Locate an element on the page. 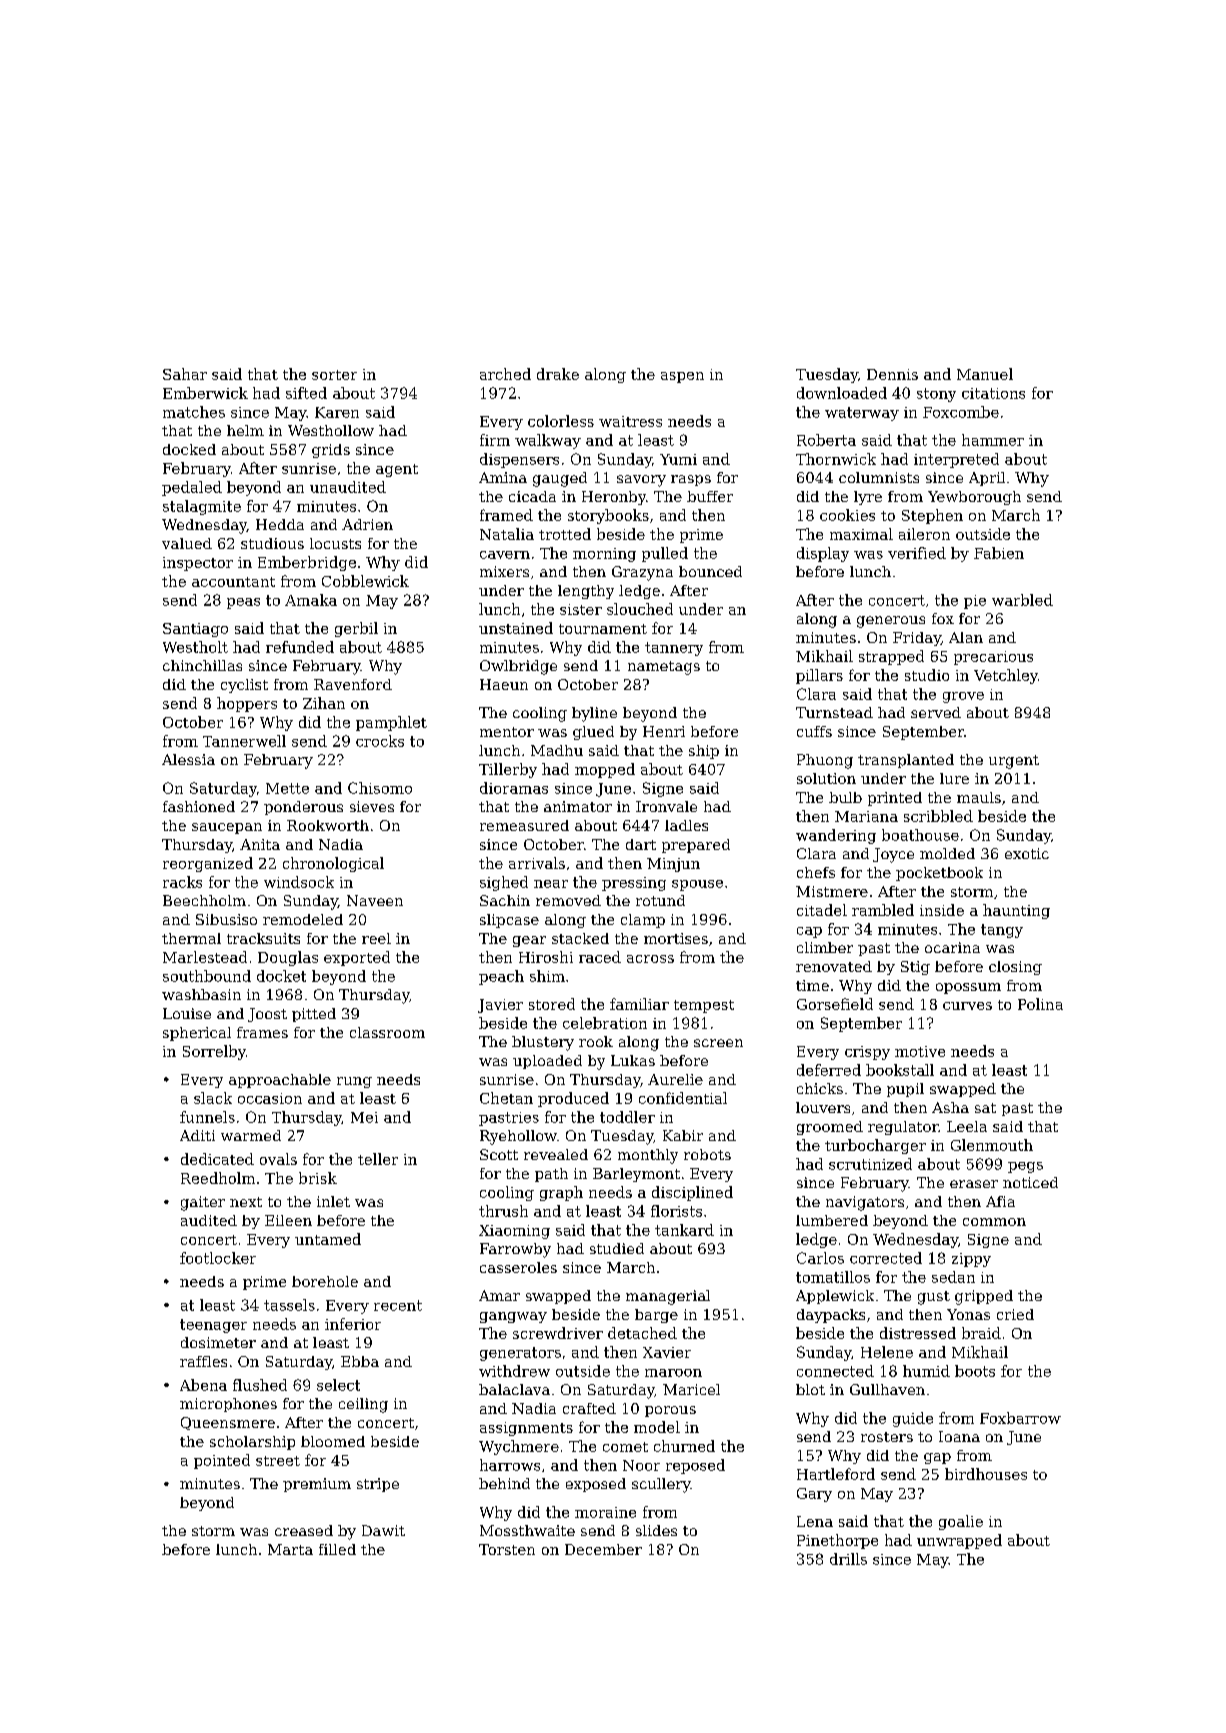 This page has width=1226, height=1733. Haeun is located at coordinates (504, 684).
